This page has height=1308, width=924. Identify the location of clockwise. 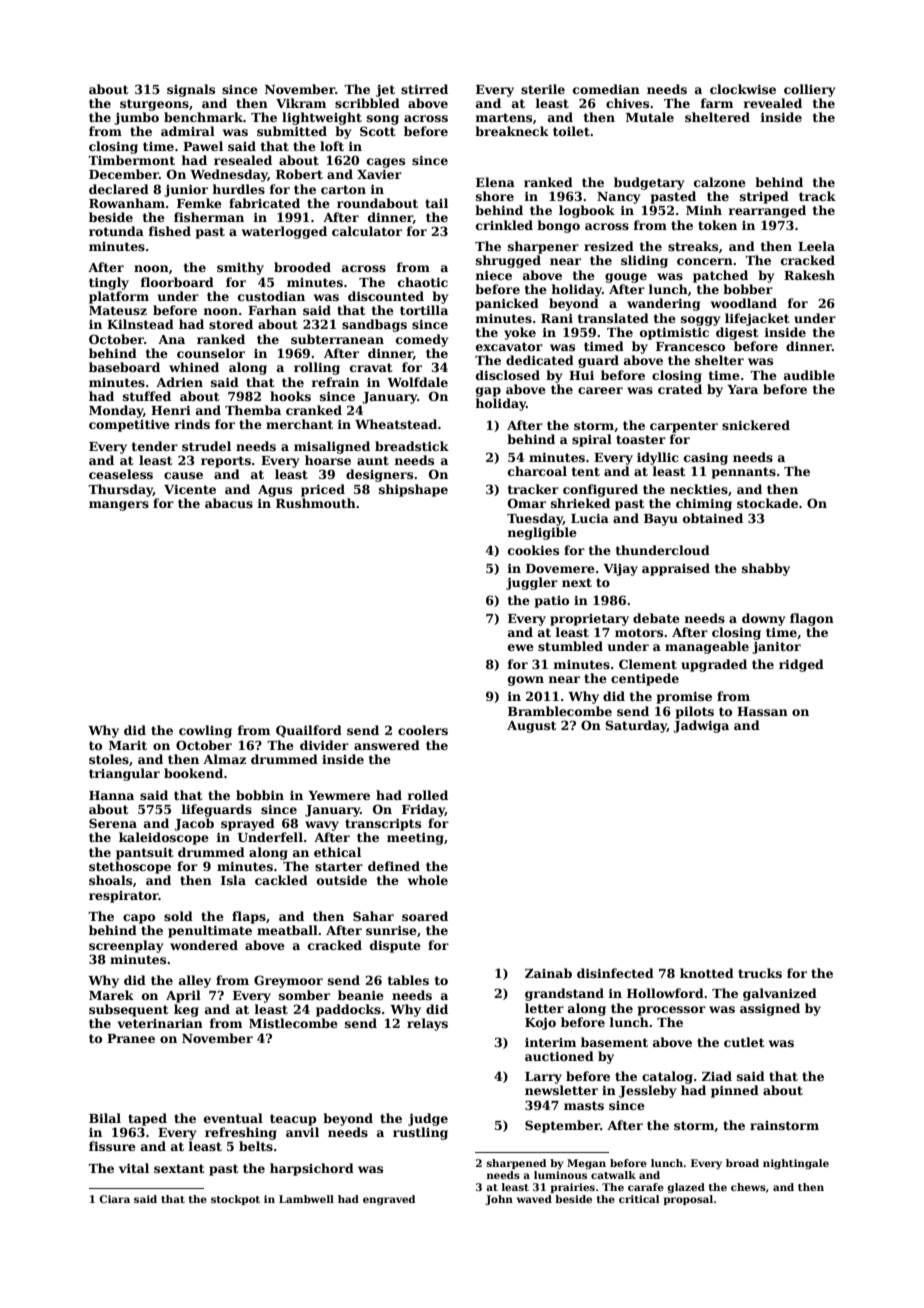
(743, 89).
